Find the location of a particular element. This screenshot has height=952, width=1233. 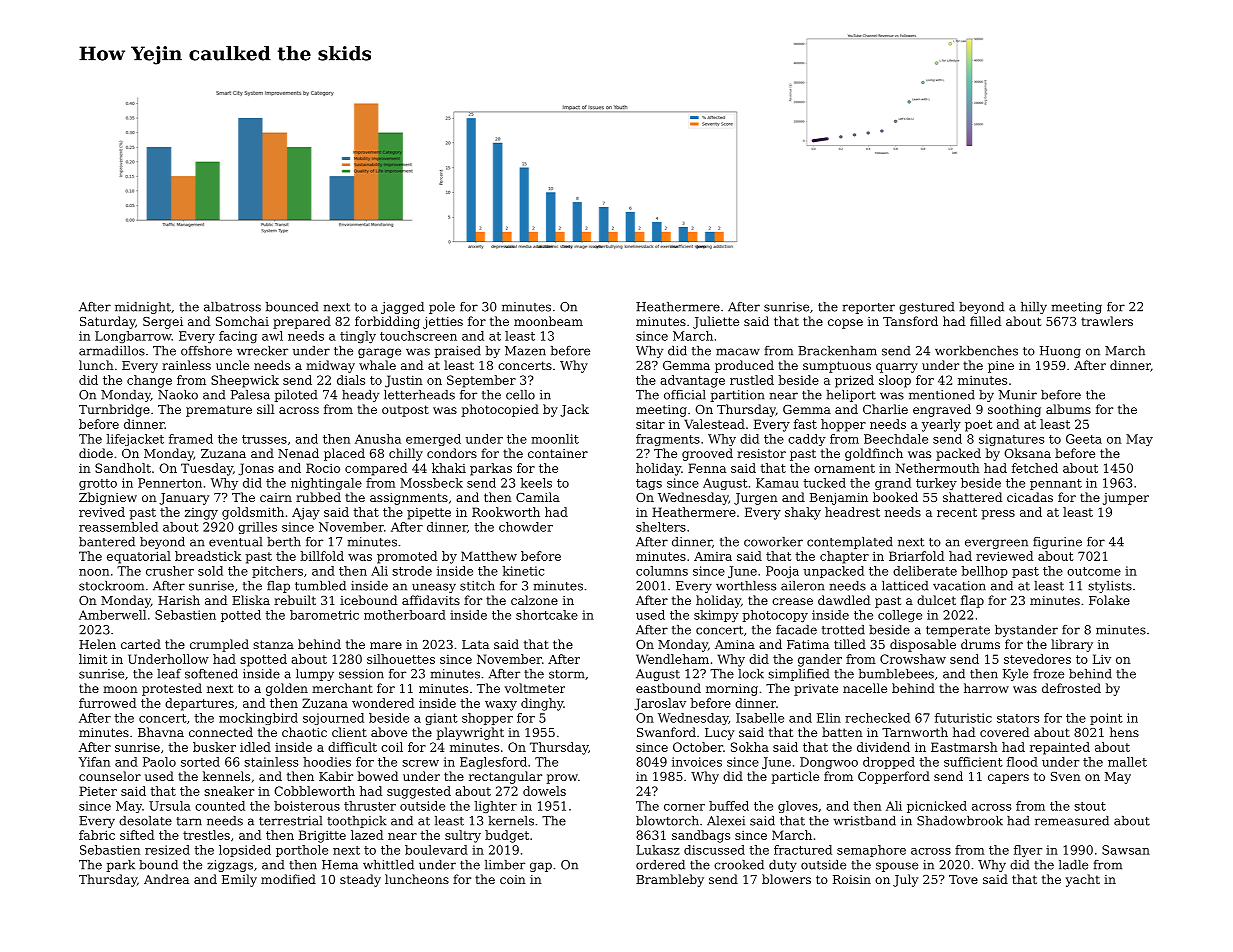

gestured is located at coordinates (926, 308).
